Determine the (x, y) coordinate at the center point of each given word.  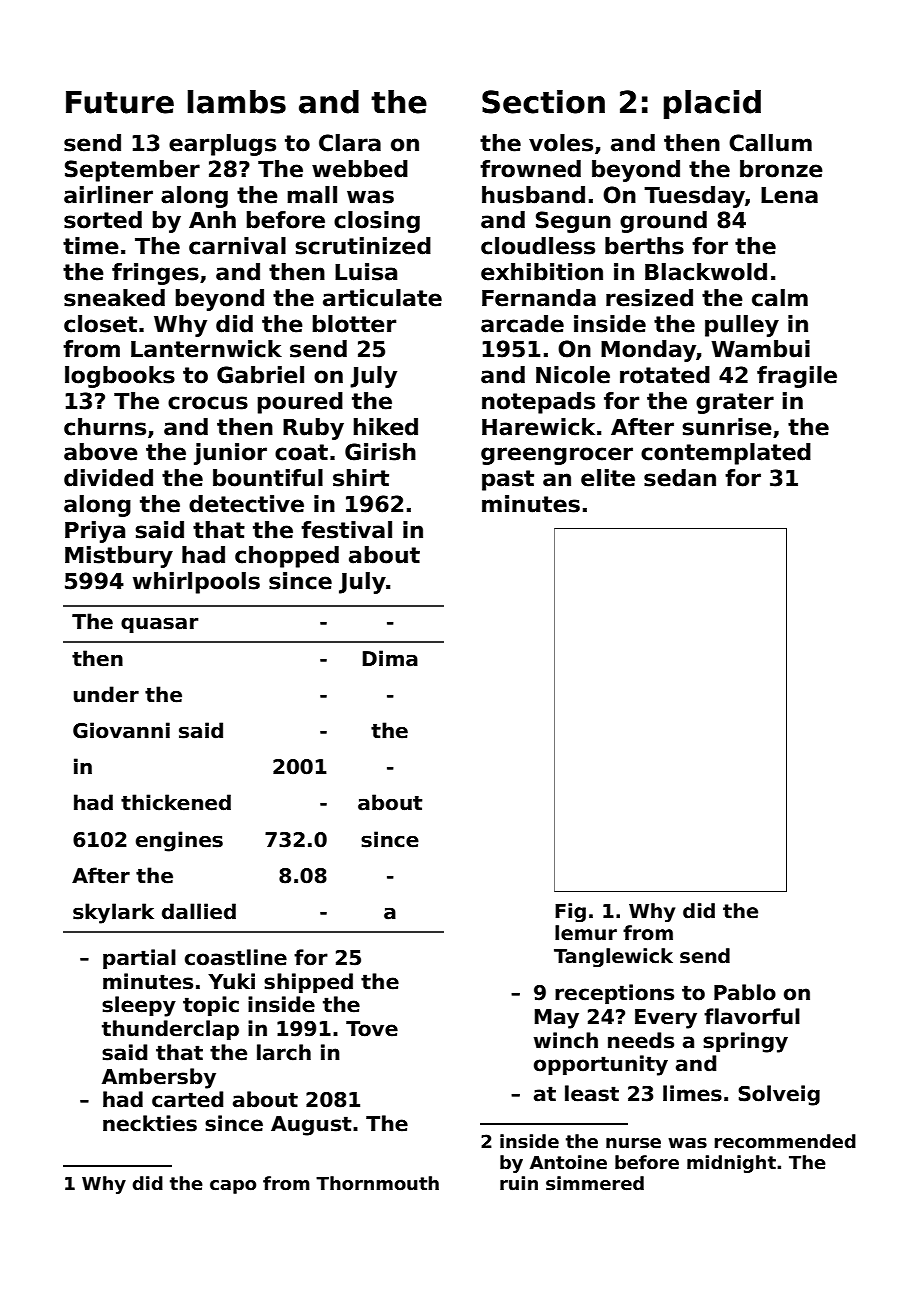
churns (105, 427)
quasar (159, 625)
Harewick (538, 427)
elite (608, 478)
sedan (680, 478)
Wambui (760, 349)
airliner (108, 195)
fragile (797, 377)
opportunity (601, 1065)
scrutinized (363, 246)
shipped (308, 983)
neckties (150, 1123)
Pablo (745, 992)
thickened (176, 802)
